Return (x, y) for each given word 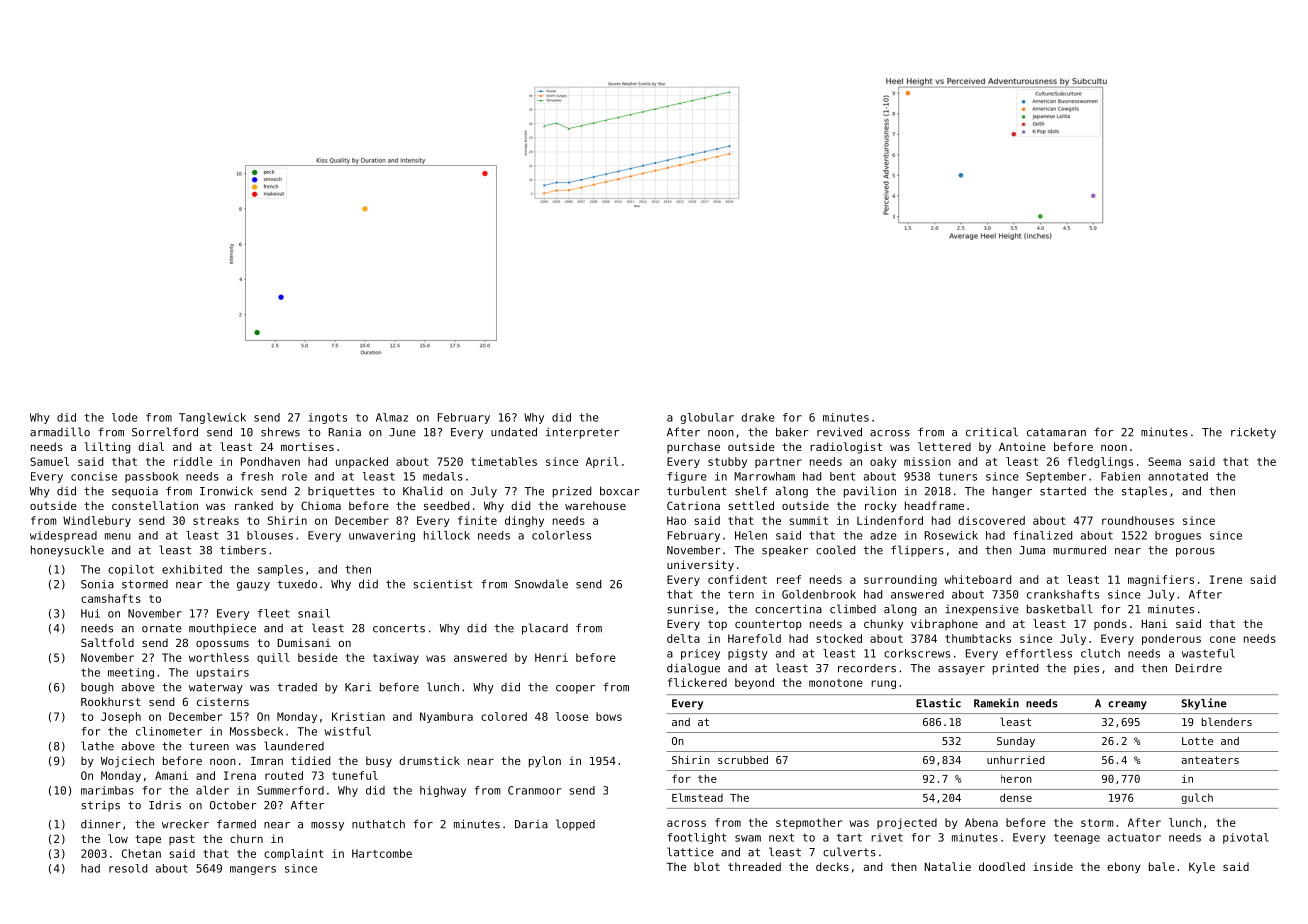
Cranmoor (534, 790)
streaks (216, 520)
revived (839, 432)
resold (128, 868)
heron (1016, 779)
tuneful (355, 775)
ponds (1110, 624)
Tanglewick (212, 418)
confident (737, 579)
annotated (1178, 476)
